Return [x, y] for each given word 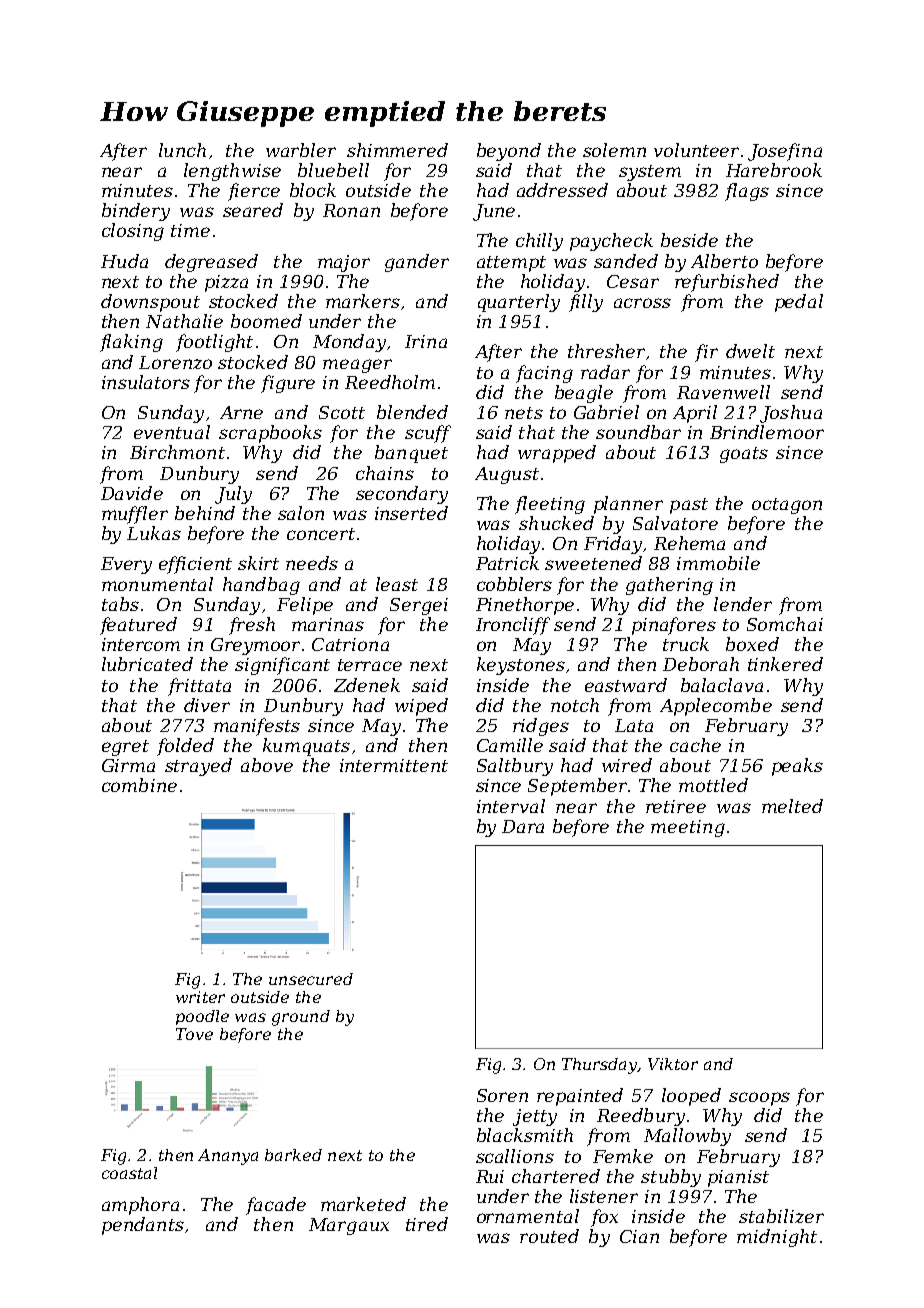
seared [253, 210]
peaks [797, 767]
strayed [198, 767]
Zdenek [367, 685]
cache [695, 745]
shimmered [397, 150]
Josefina [785, 152]
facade [276, 1206]
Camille [510, 745]
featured [138, 626]
